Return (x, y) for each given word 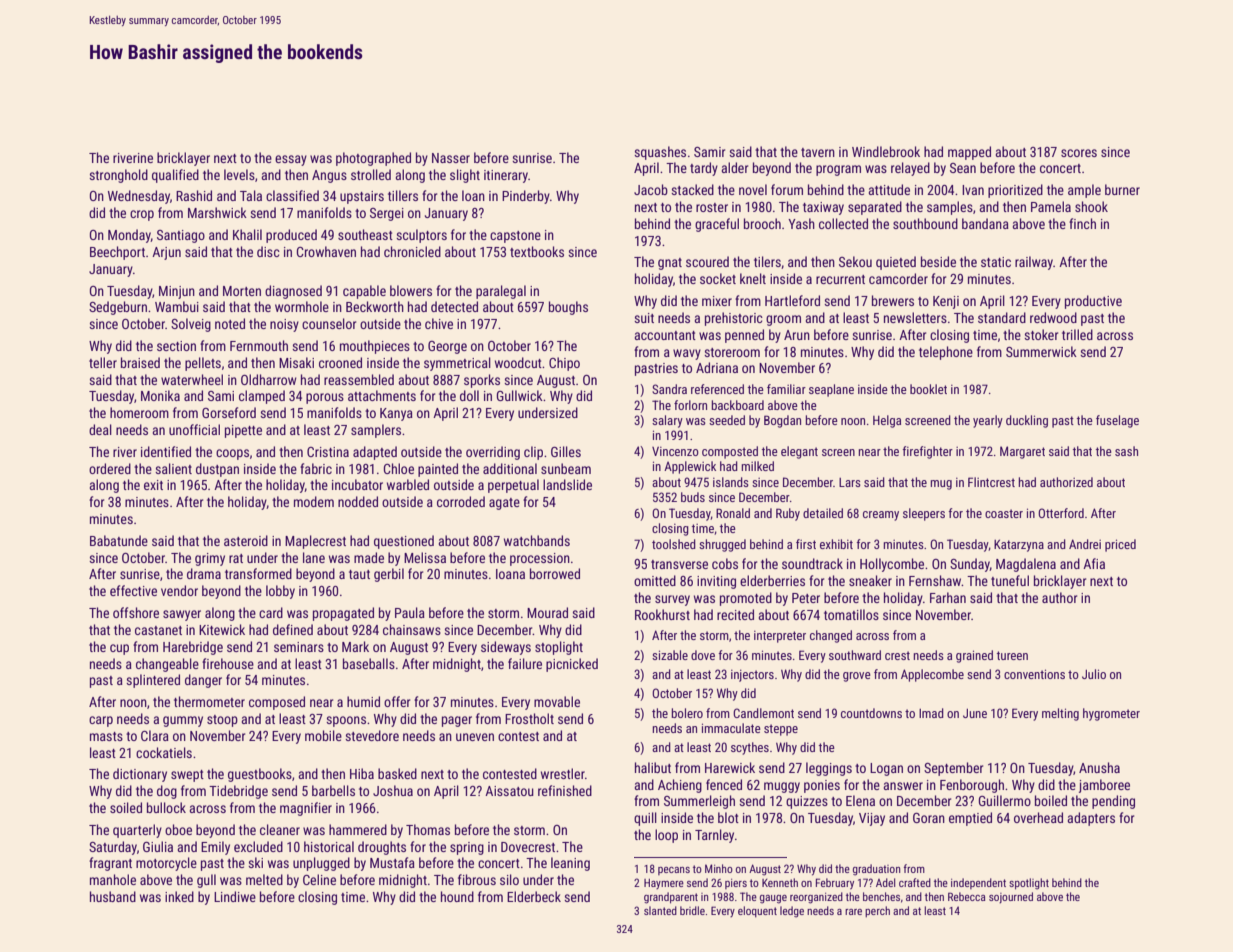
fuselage (1117, 421)
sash (1126, 451)
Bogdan (782, 421)
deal (100, 429)
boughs (568, 308)
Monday (129, 236)
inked (179, 896)
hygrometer (1111, 714)
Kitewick (222, 629)
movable (557, 701)
